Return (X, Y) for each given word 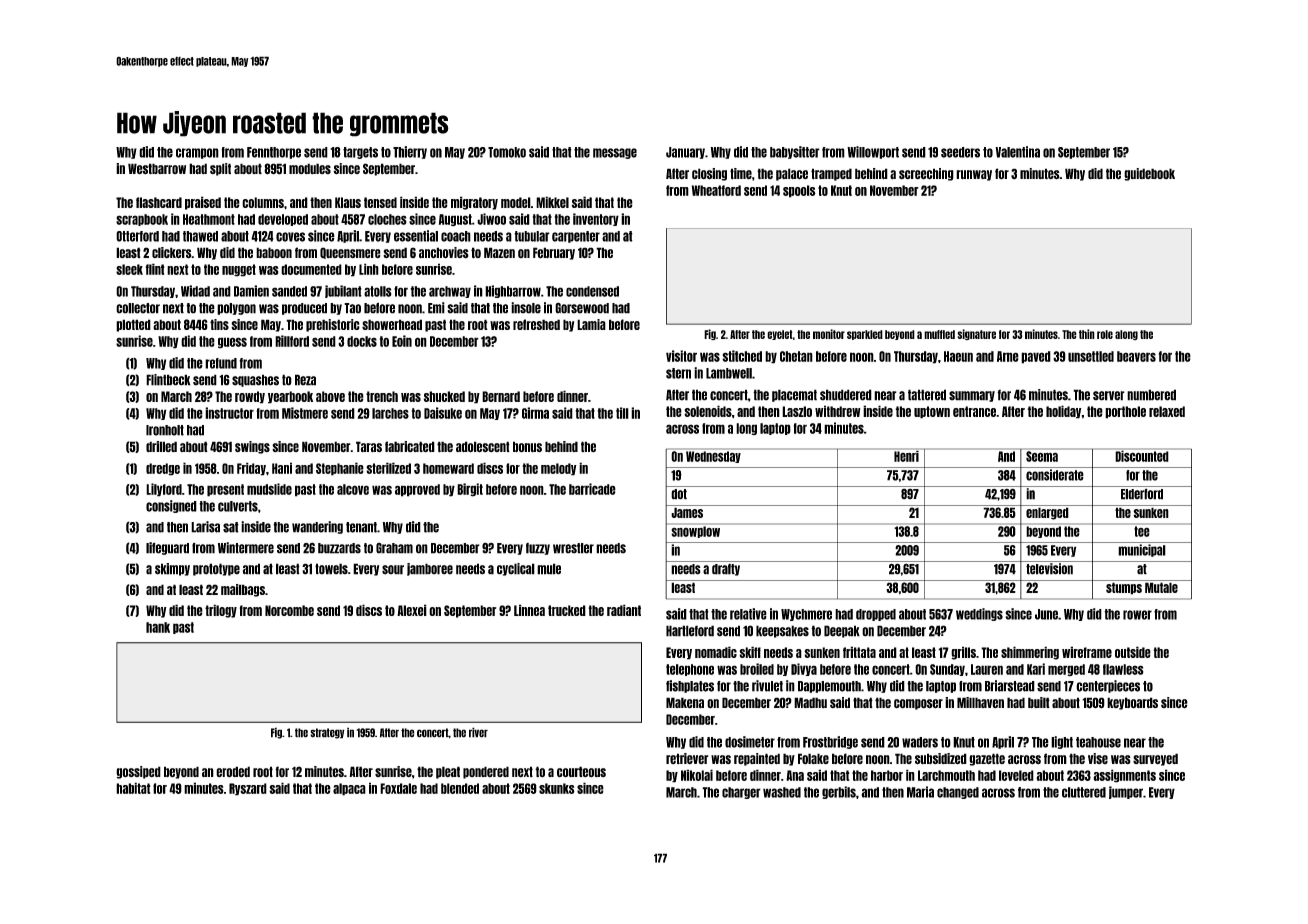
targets (360, 153)
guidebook (1149, 174)
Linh (369, 269)
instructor (229, 413)
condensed (592, 291)
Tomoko (507, 152)
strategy (327, 733)
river (478, 732)
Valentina (1017, 152)
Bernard (501, 396)
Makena (685, 703)
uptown (932, 412)
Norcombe (289, 610)
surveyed (1155, 759)
